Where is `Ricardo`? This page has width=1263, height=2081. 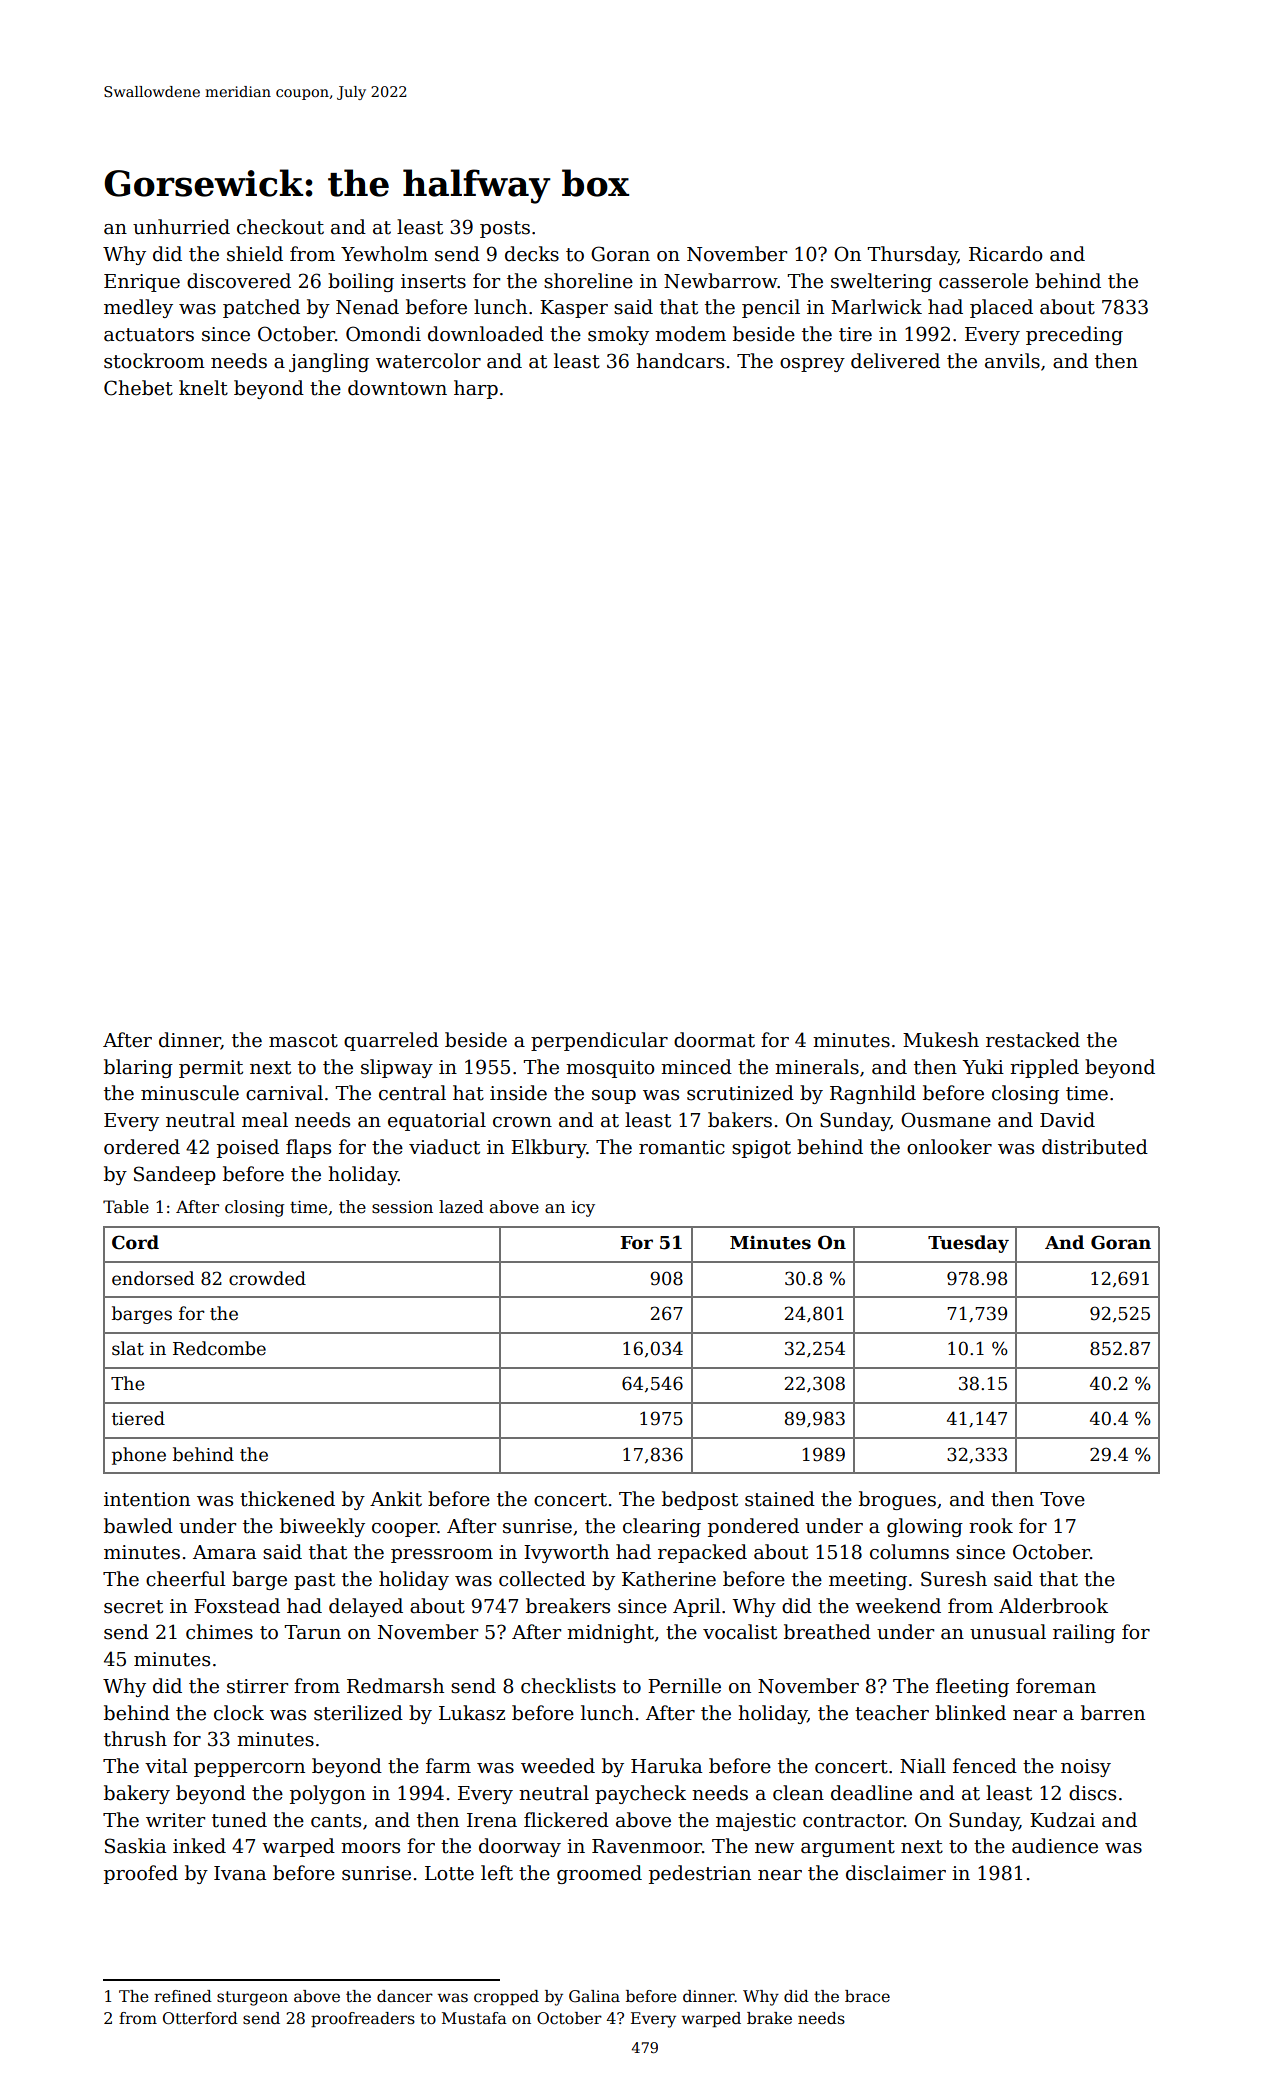
Ricardo is located at coordinates (1006, 254).
